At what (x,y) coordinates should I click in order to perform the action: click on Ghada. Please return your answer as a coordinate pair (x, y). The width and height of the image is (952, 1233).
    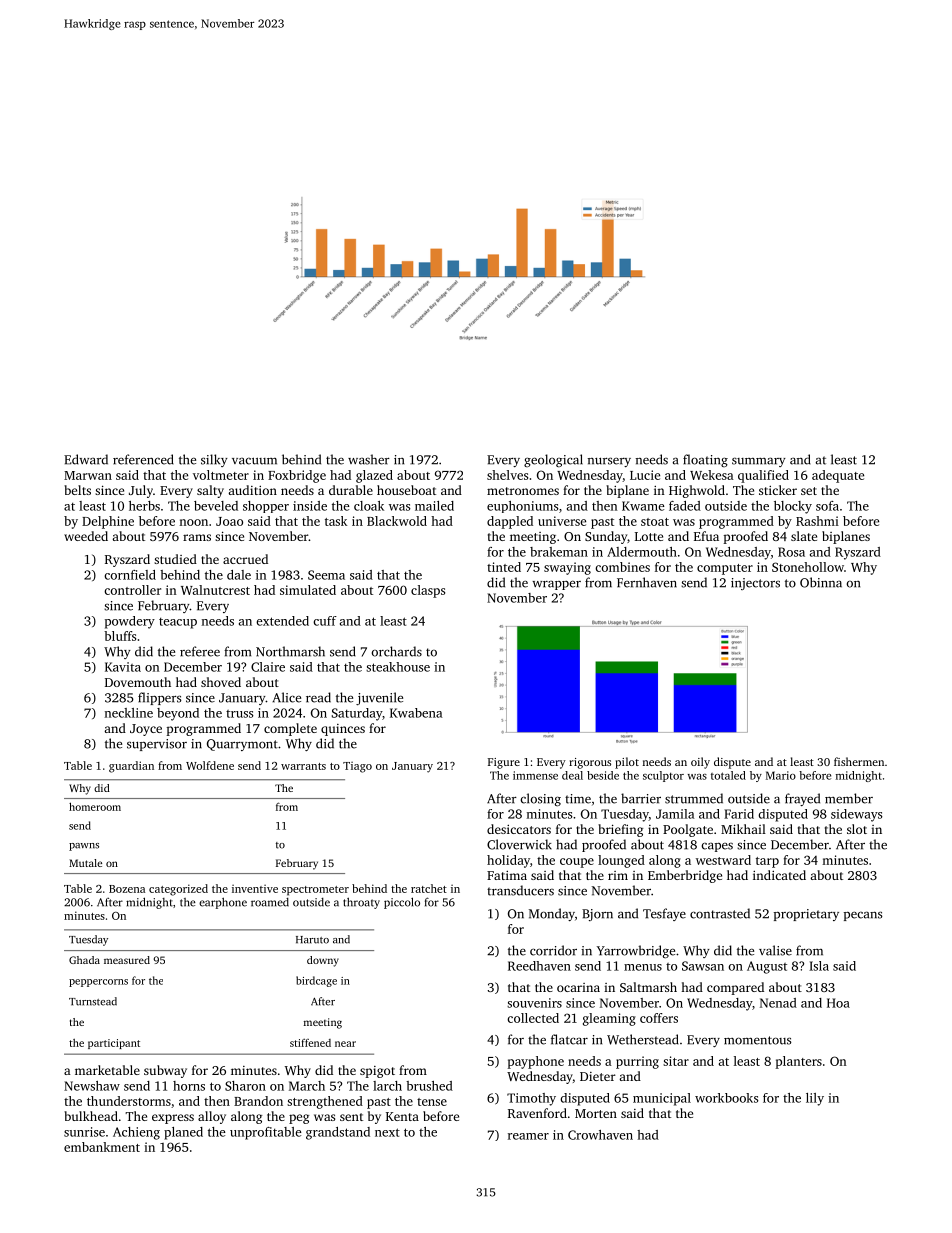
    Looking at the image, I should click on (84, 960).
